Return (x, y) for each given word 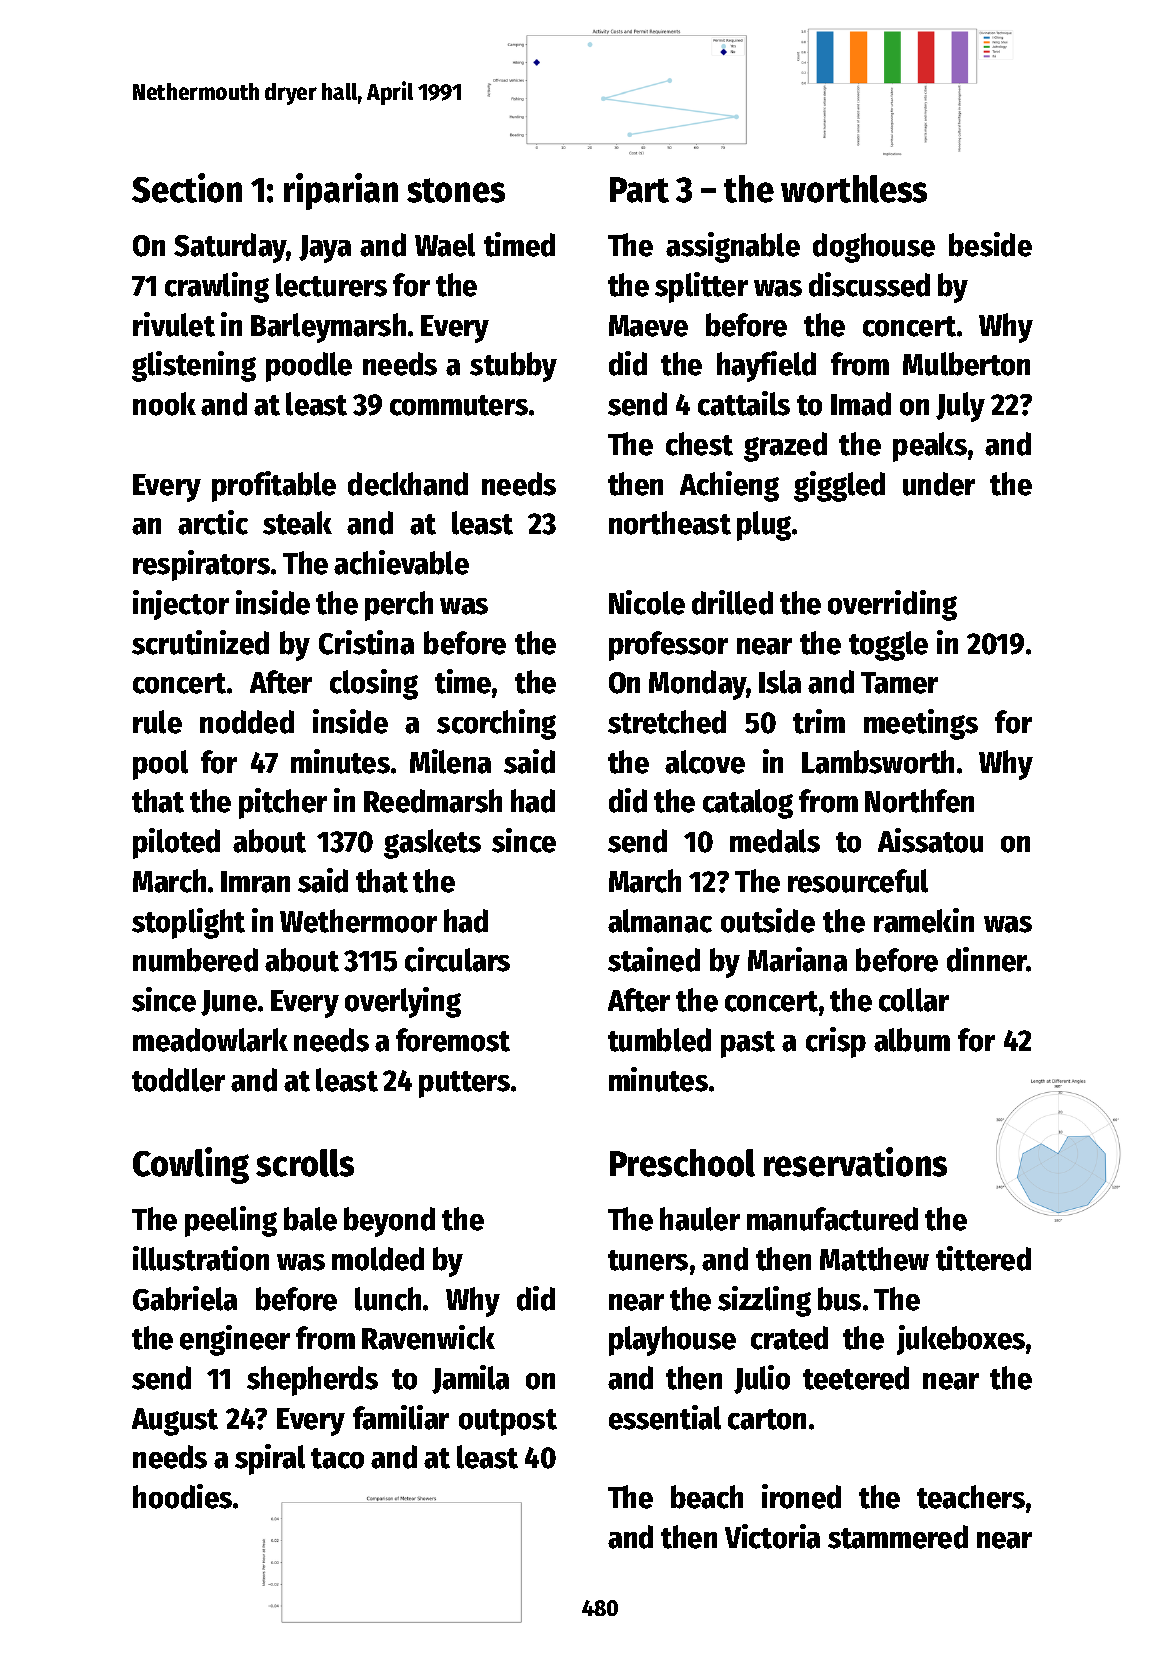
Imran (255, 882)
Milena (450, 761)
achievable (401, 562)
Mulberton (966, 364)
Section (187, 188)
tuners (648, 1260)
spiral (270, 1459)
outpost (508, 1422)
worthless (854, 189)
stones (456, 190)
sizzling (764, 1301)
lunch (388, 1299)
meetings (921, 724)
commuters (459, 405)
